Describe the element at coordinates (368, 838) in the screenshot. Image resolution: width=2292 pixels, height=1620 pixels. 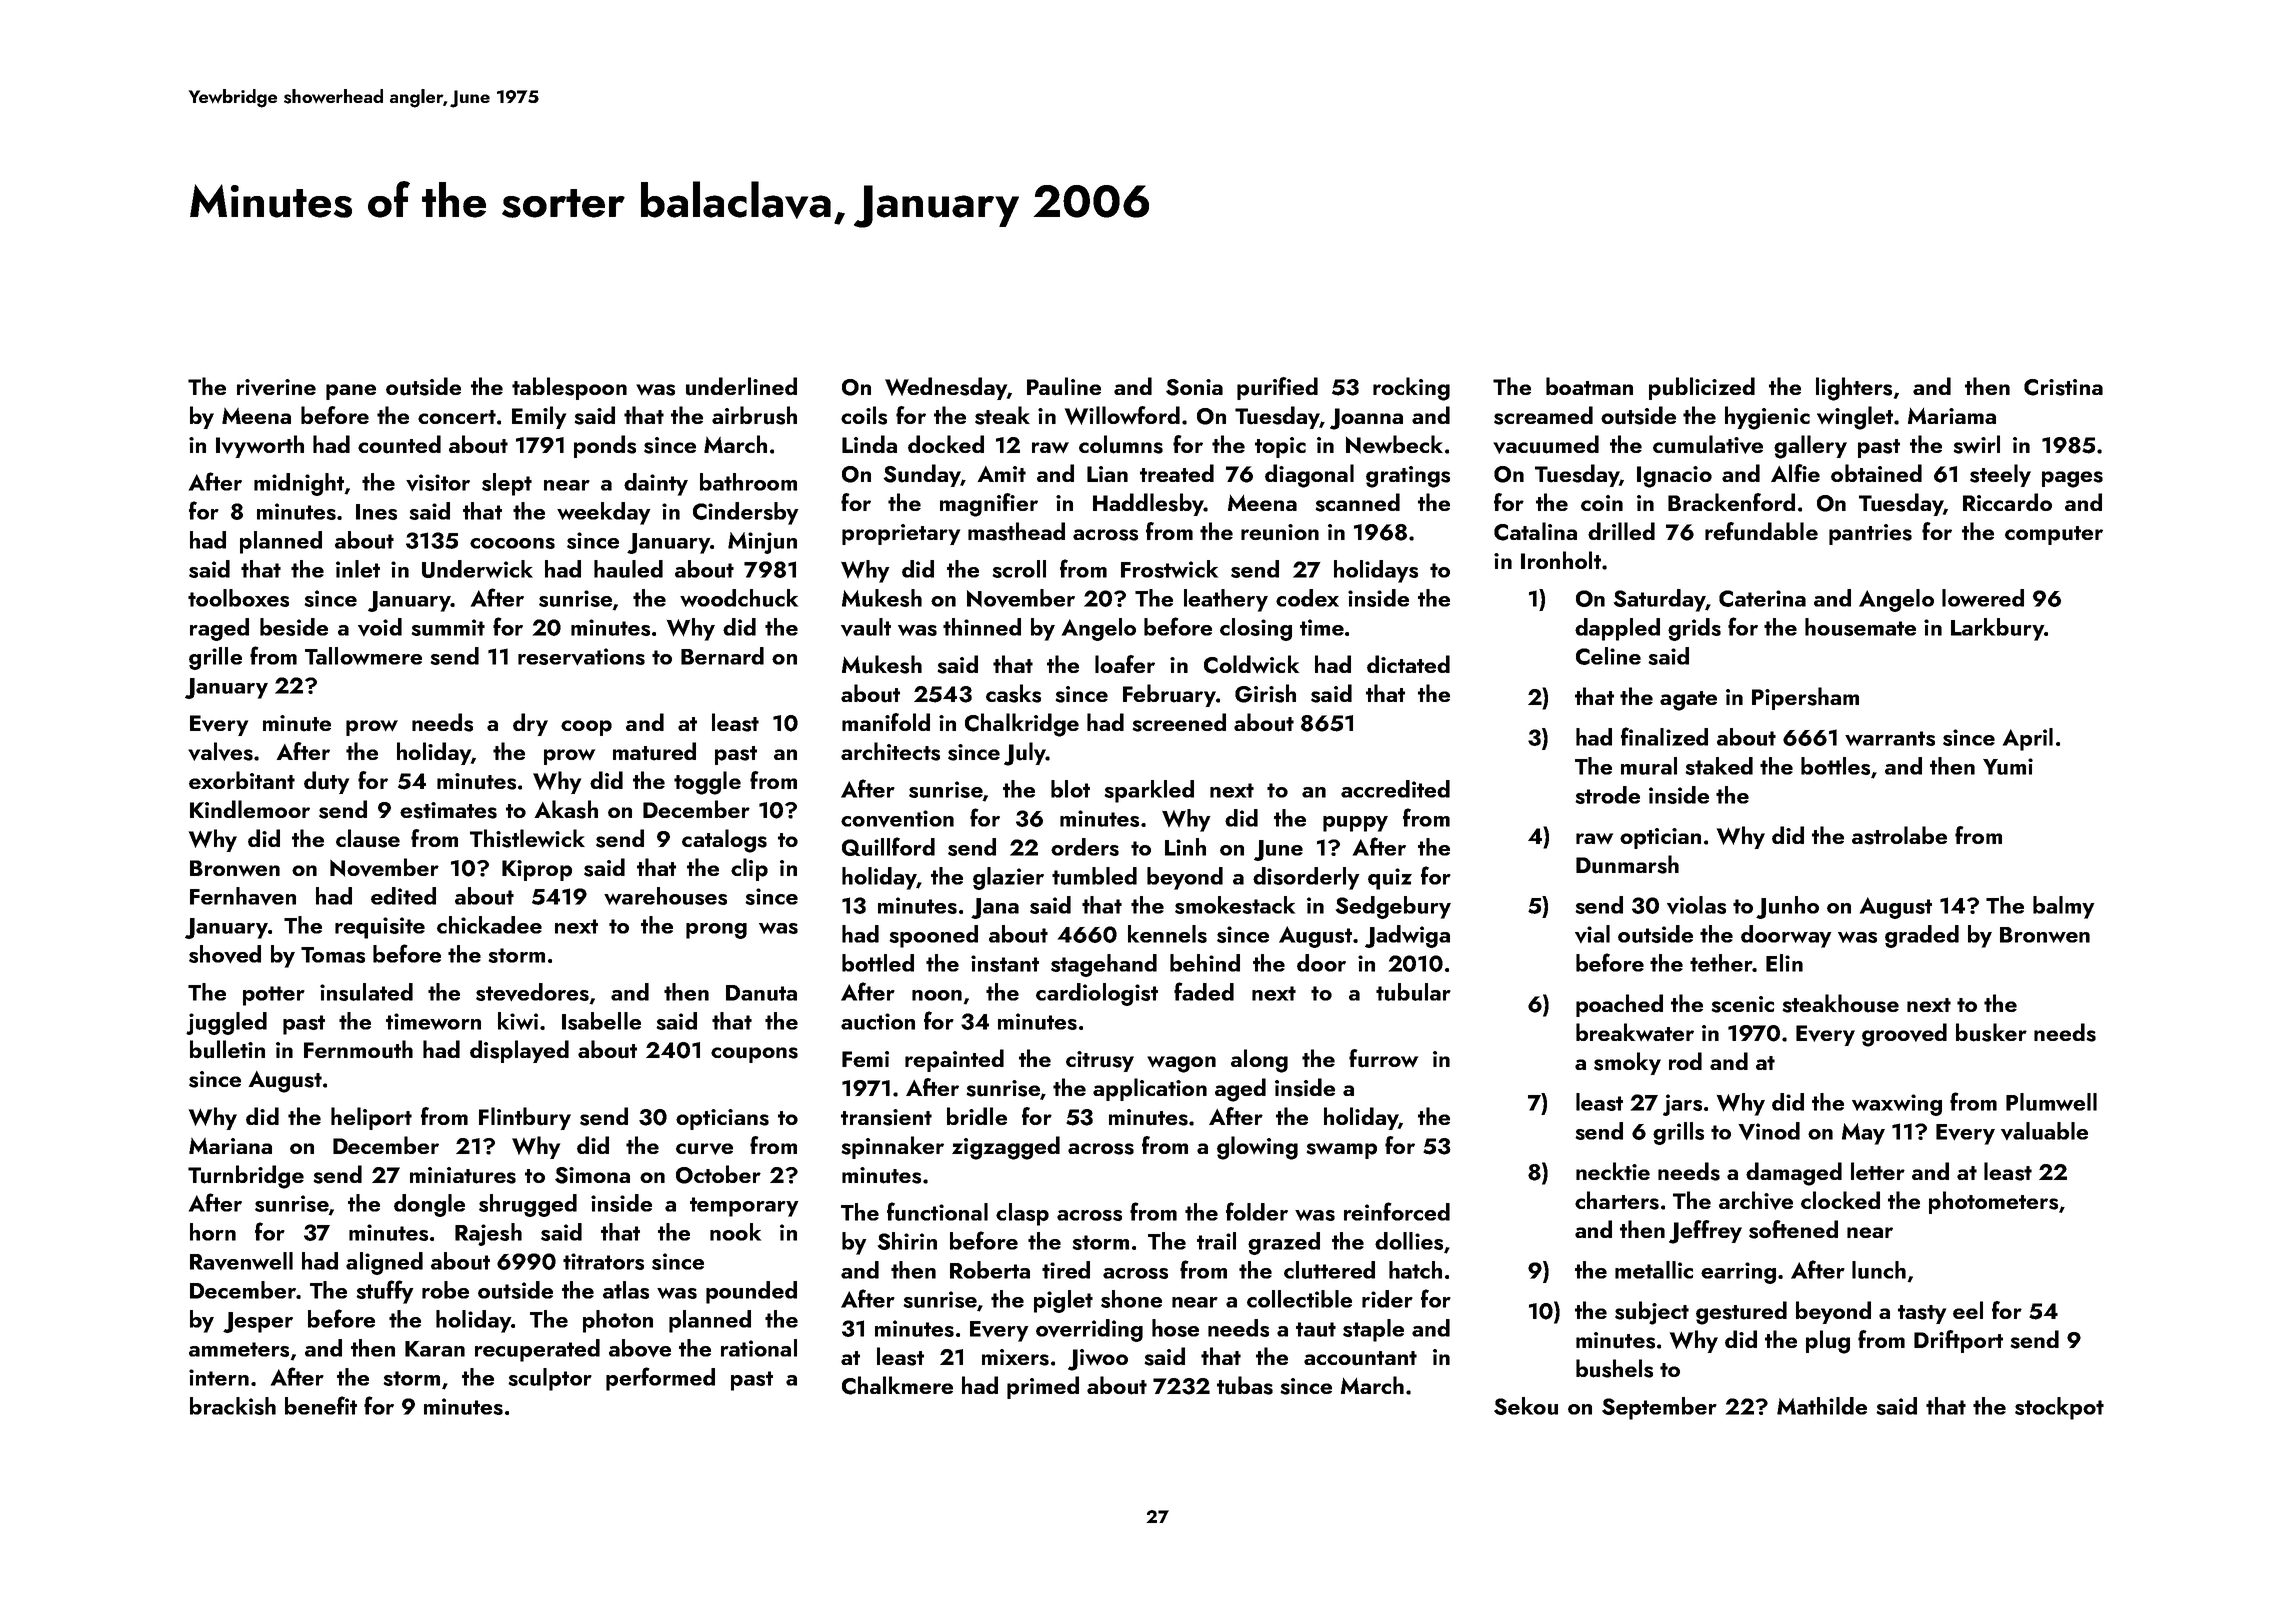
I see `clause` at that location.
